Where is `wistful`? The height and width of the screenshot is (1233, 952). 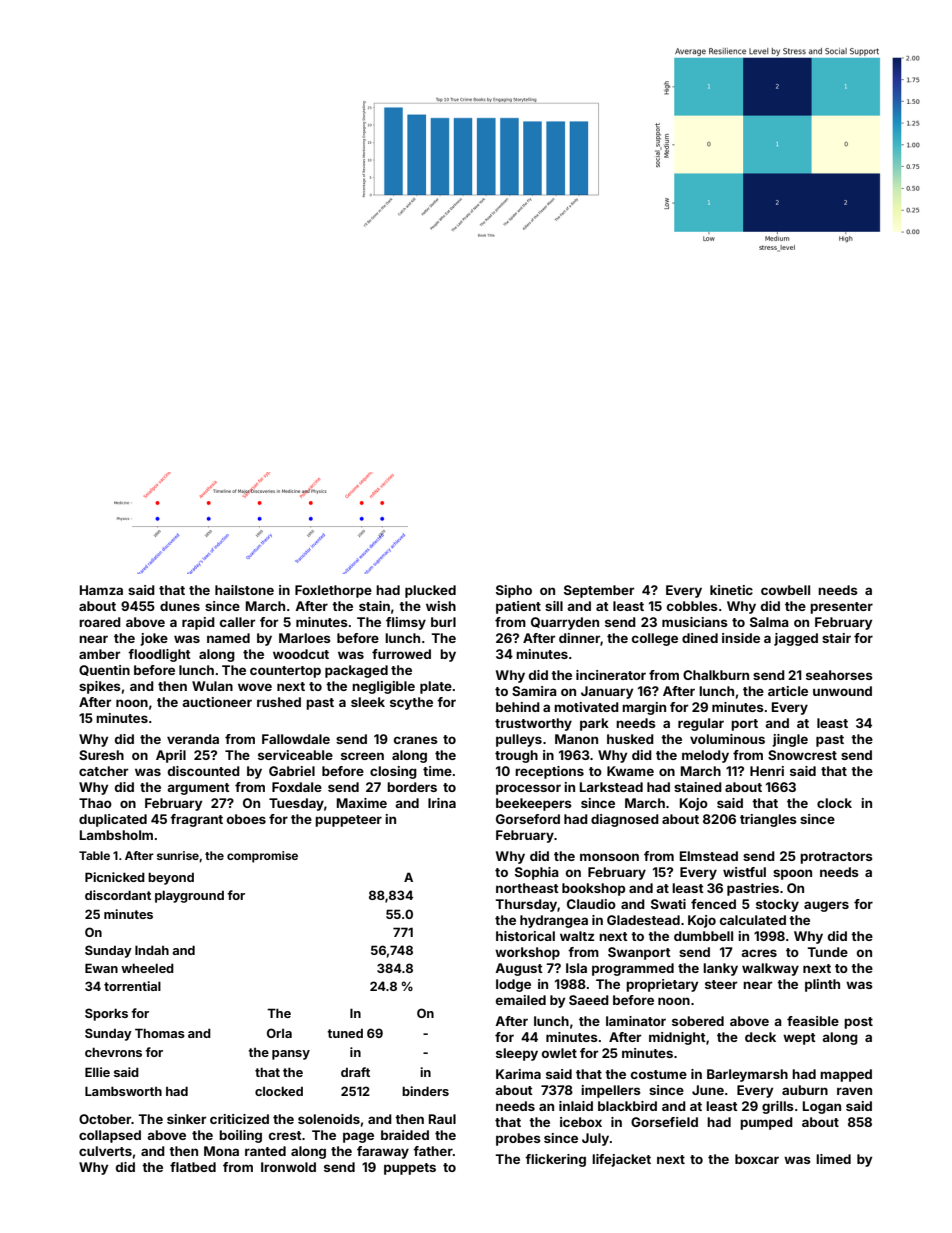 wistful is located at coordinates (744, 872).
